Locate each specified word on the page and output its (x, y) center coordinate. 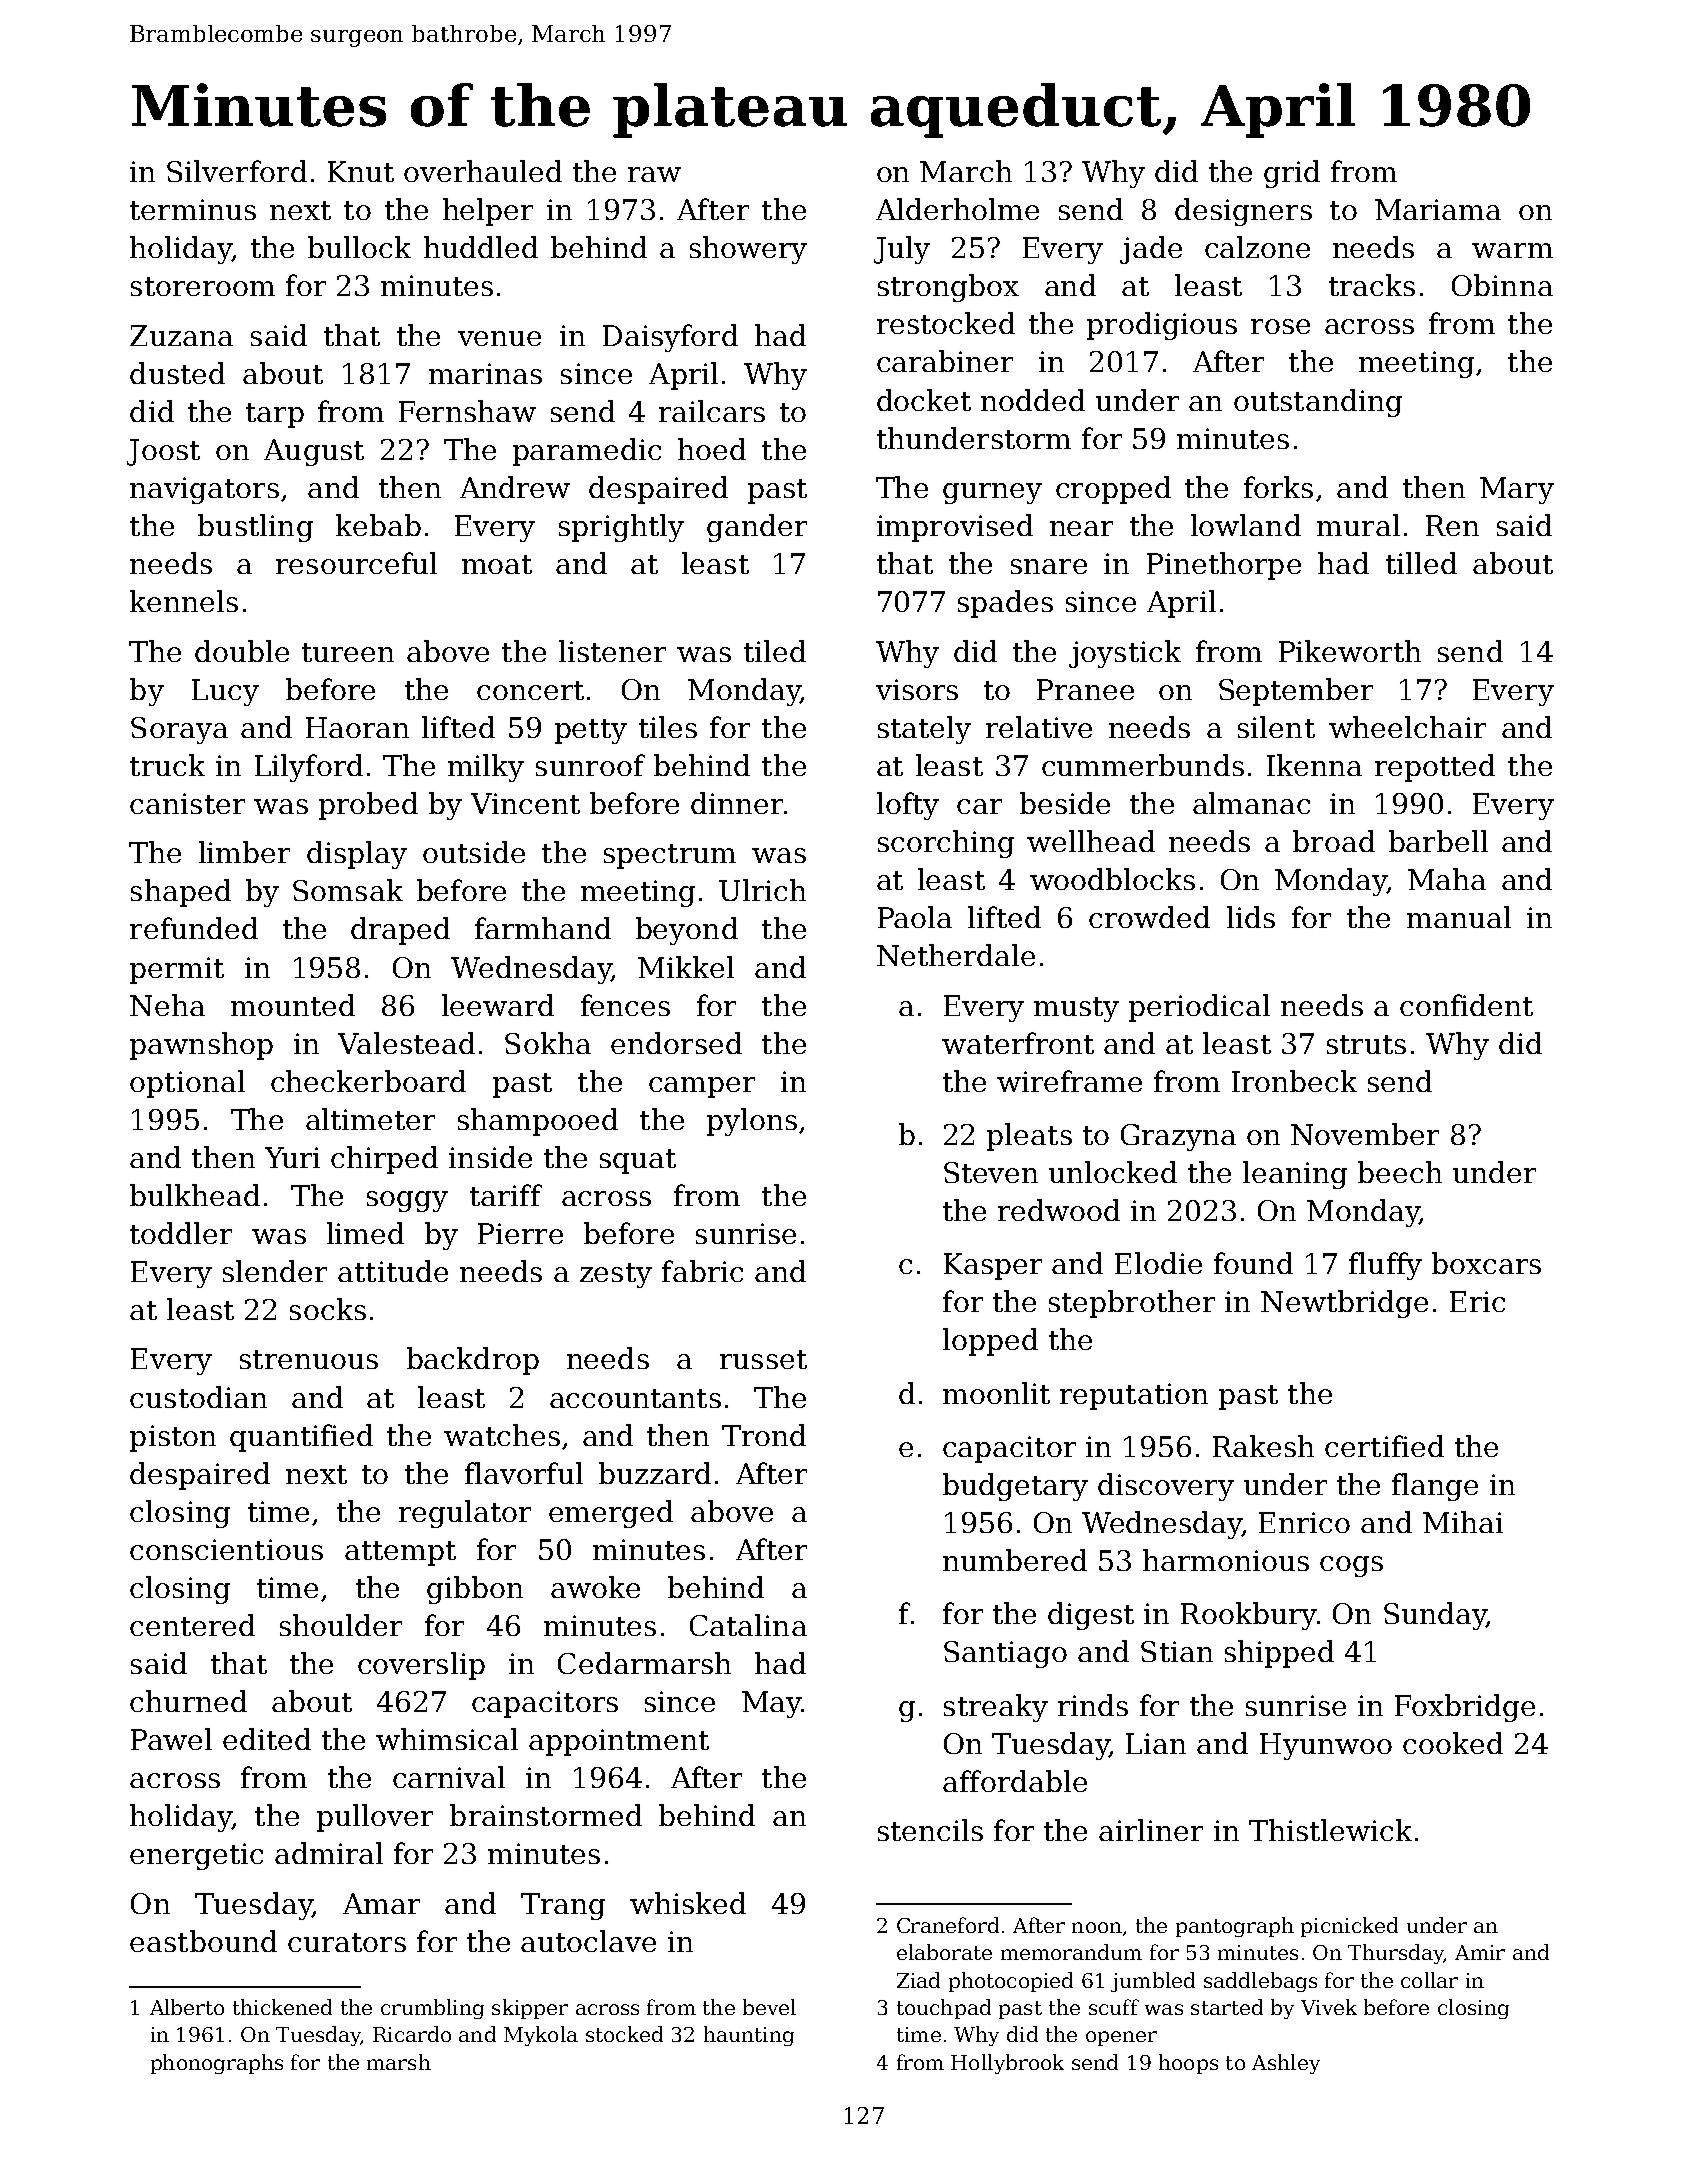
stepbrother (1132, 1304)
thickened (282, 2007)
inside (490, 1157)
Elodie (1158, 1263)
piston (173, 1438)
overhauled (483, 171)
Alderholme (957, 209)
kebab (378, 525)
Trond (764, 1435)
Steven (991, 1172)
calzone (1257, 247)
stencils (930, 1830)
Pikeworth (1350, 651)
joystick (1125, 654)
